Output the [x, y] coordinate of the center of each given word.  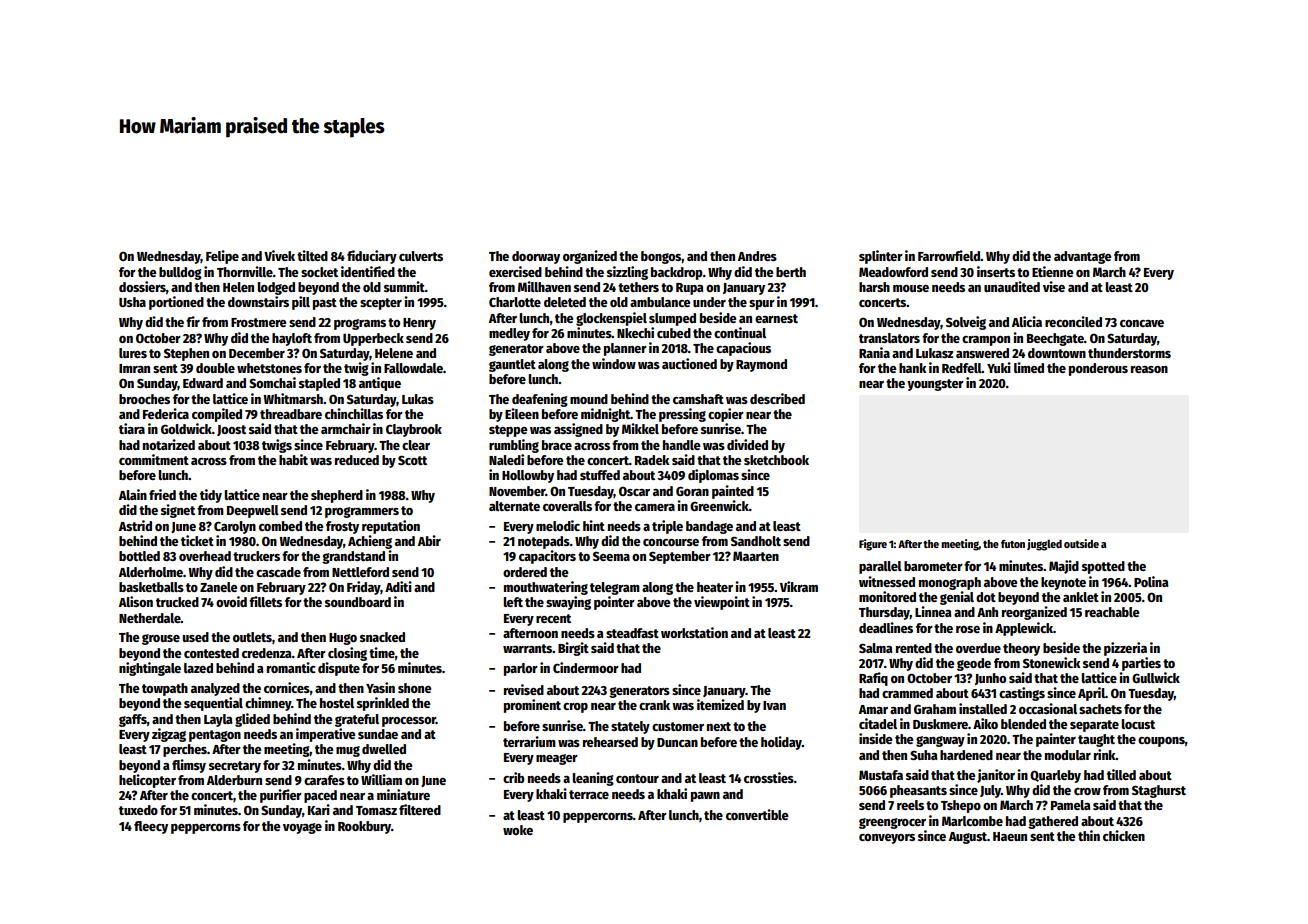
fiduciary [372, 257]
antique [380, 384]
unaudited [1012, 286]
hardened [966, 755]
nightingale [150, 669]
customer [678, 726]
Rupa [690, 289]
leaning [593, 779]
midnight [605, 415]
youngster [935, 385]
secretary [235, 767]
